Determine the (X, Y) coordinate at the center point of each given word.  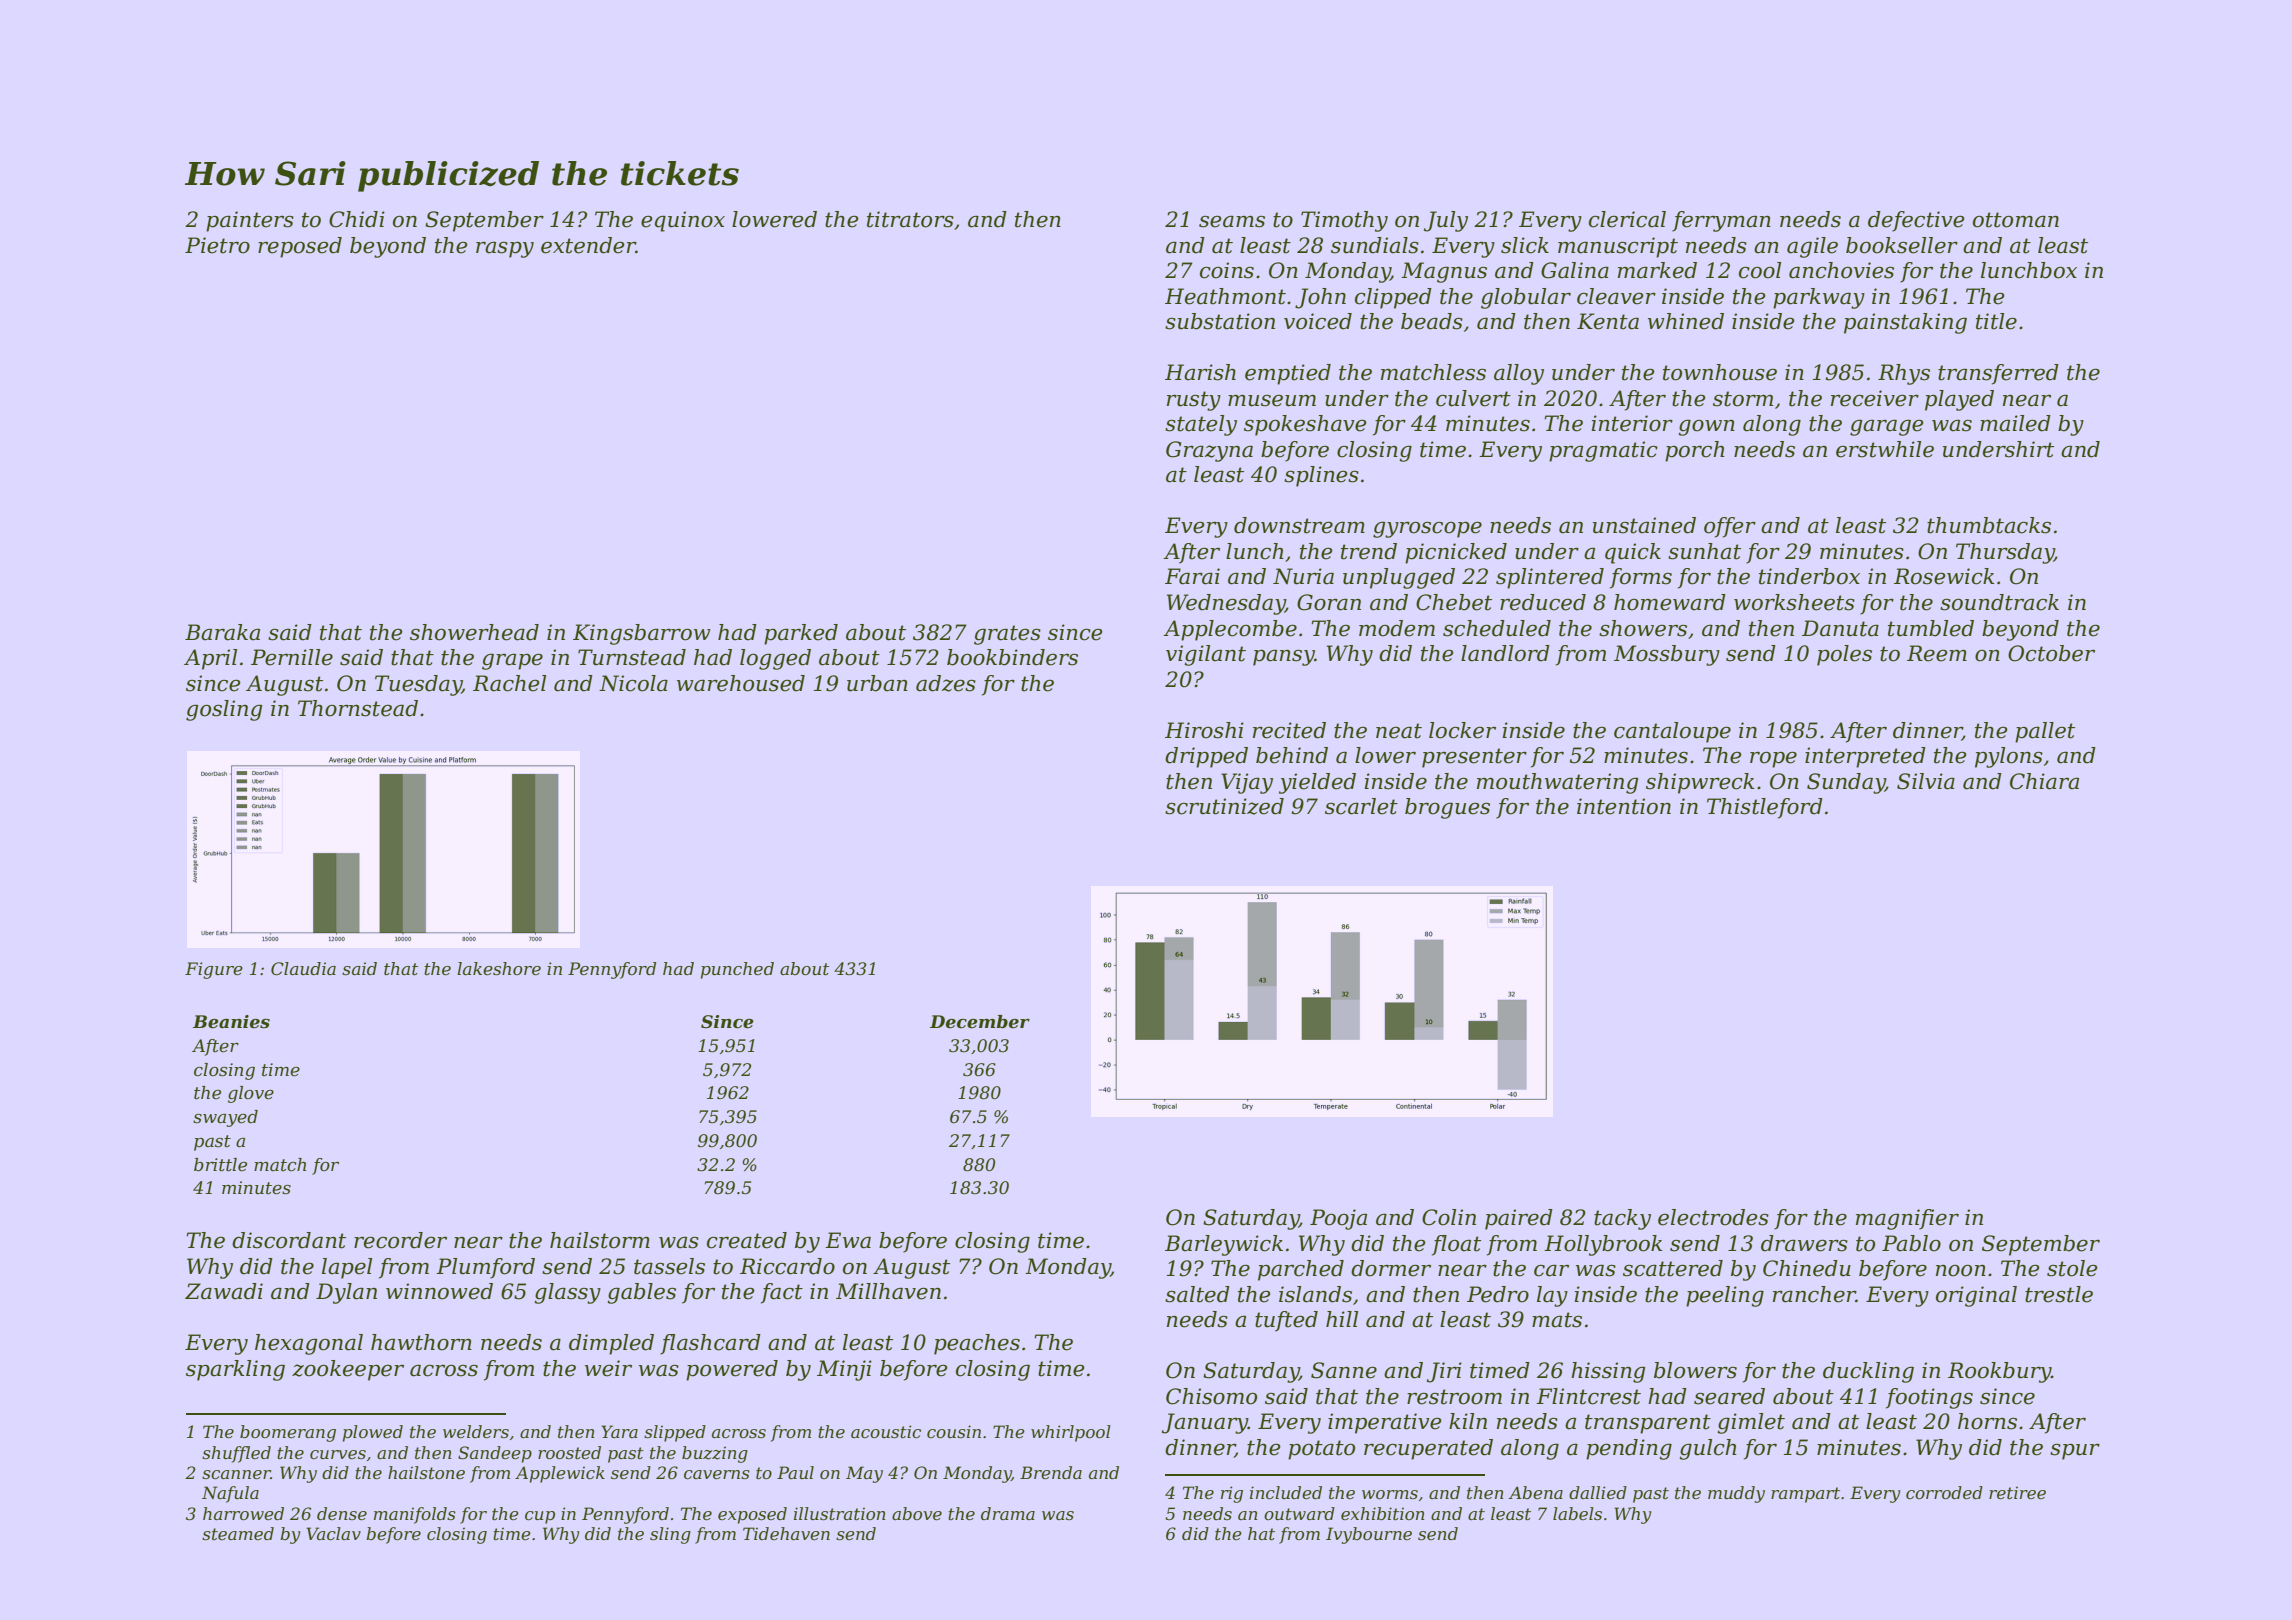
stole (2072, 1268)
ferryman (1721, 221)
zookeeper (348, 1370)
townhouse (1720, 372)
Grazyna (1209, 451)
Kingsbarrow (642, 634)
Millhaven (888, 1291)
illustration (840, 1513)
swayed (225, 1118)
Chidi (357, 219)
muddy (1736, 1494)
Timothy (1344, 221)
